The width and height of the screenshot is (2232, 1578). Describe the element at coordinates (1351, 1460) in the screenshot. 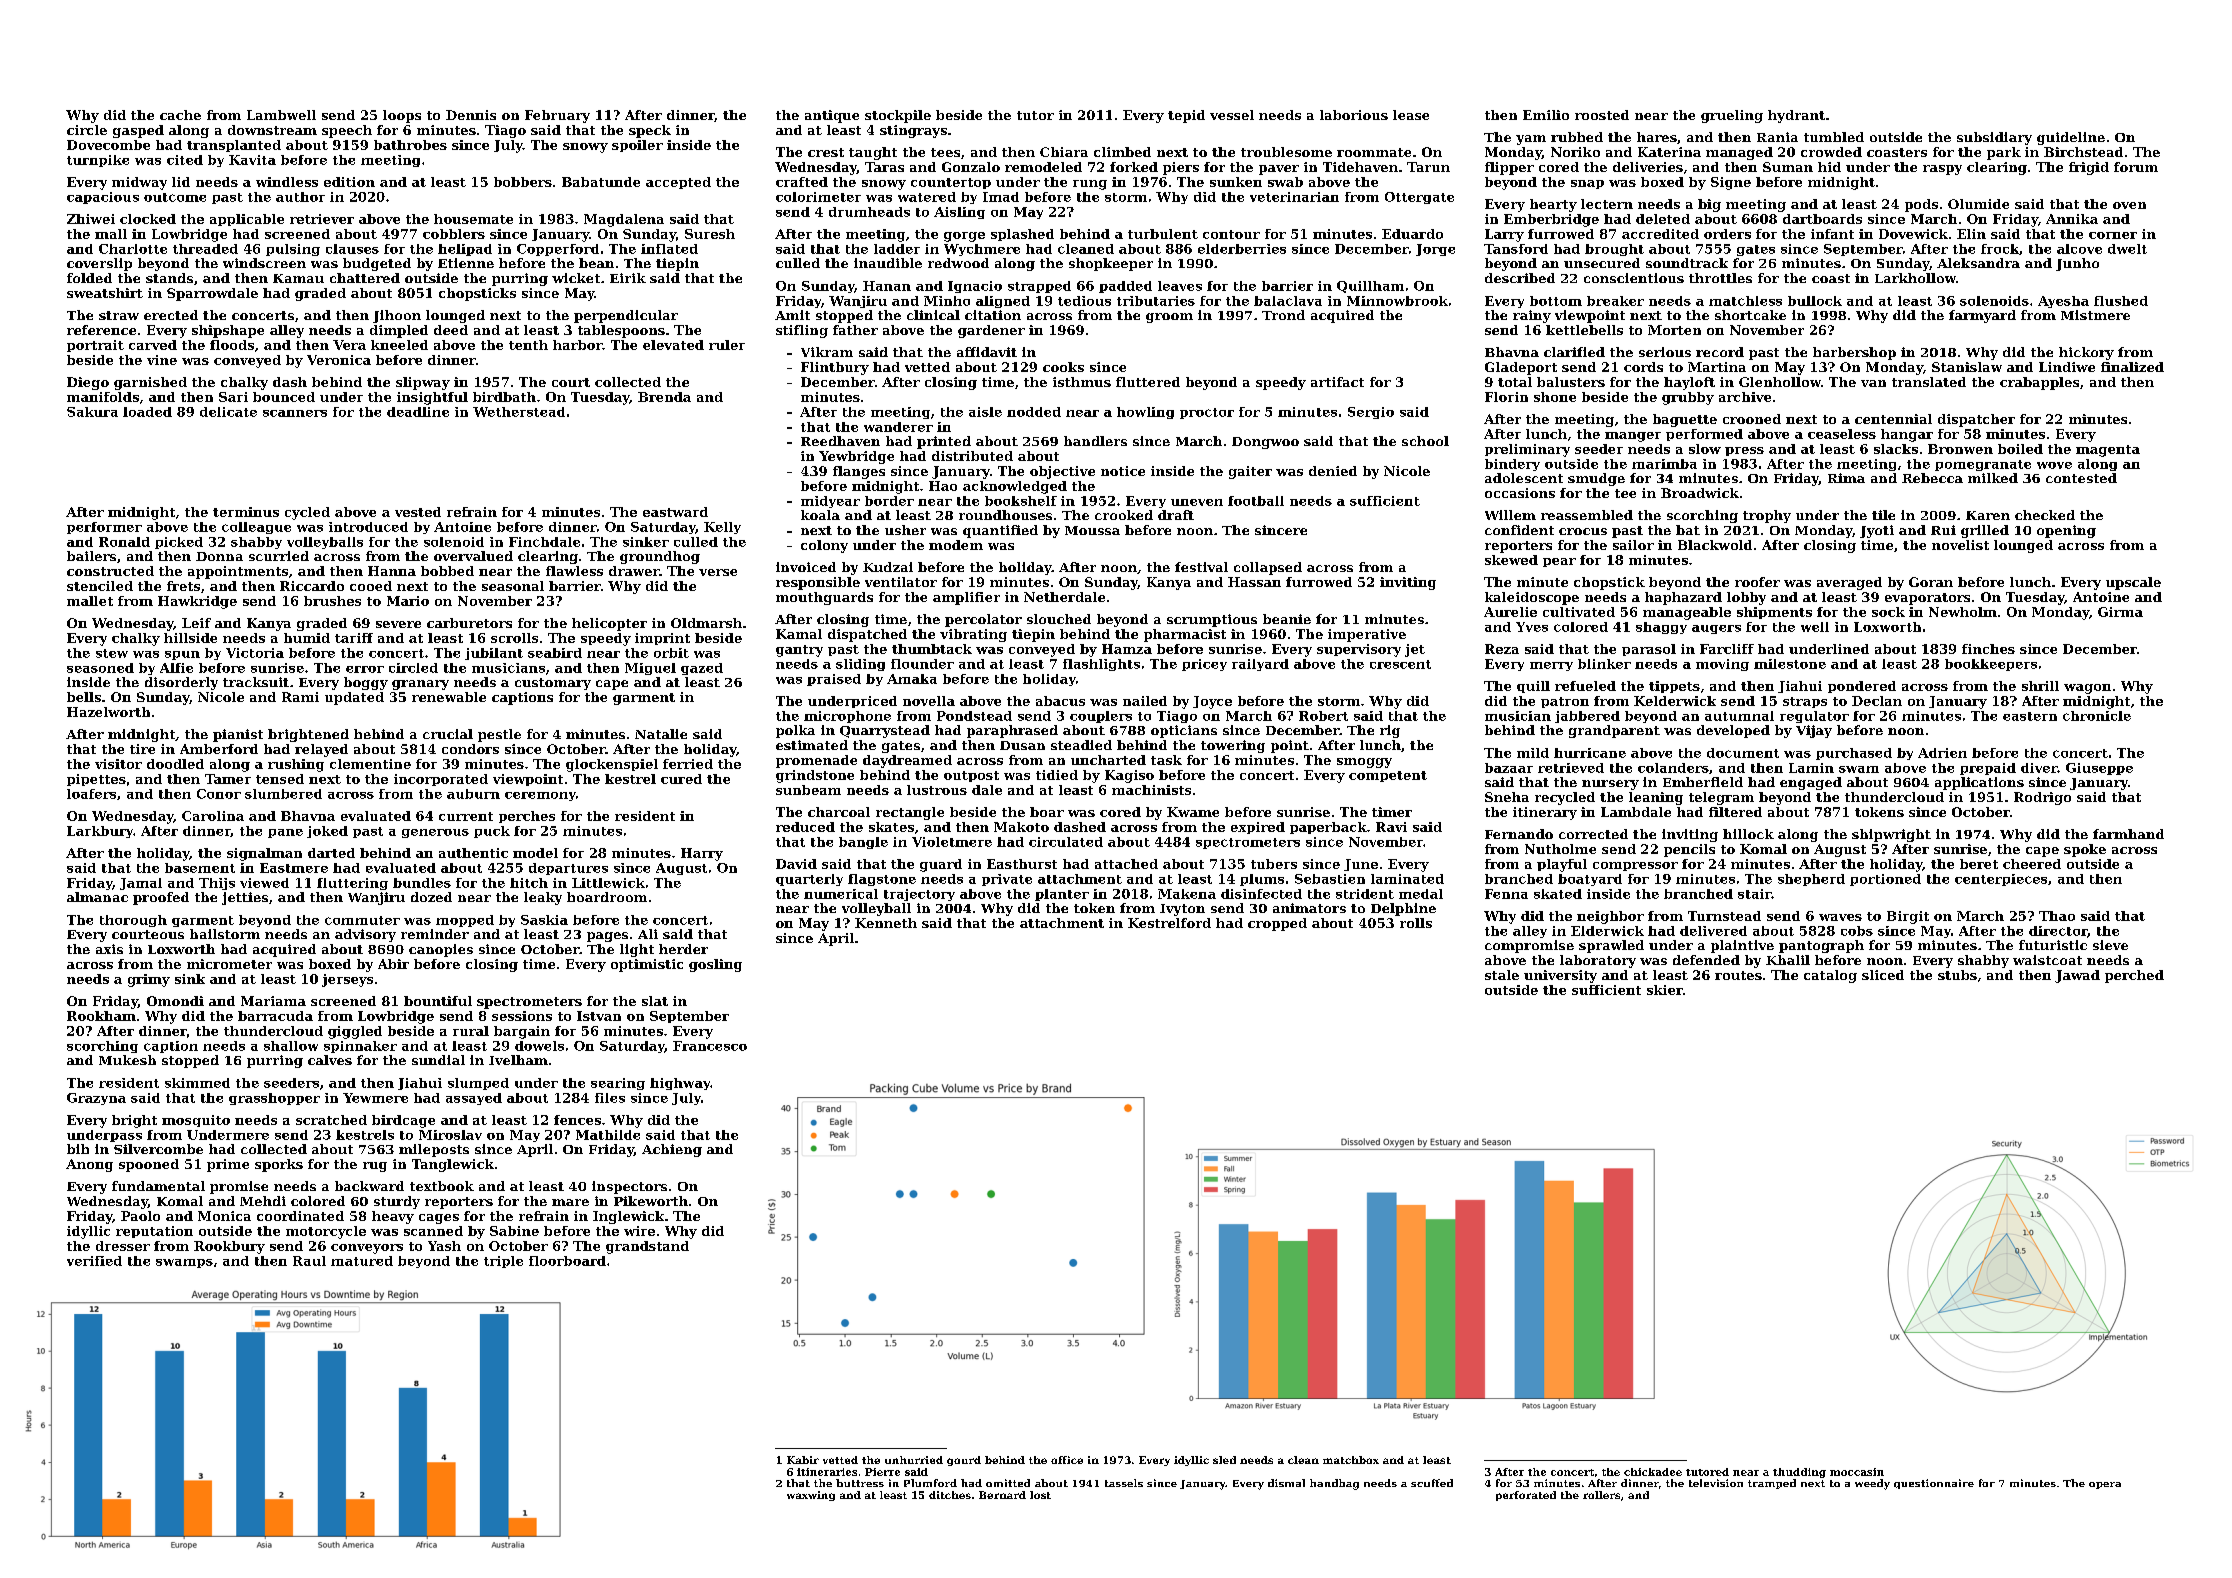

I see `matchbox` at that location.
